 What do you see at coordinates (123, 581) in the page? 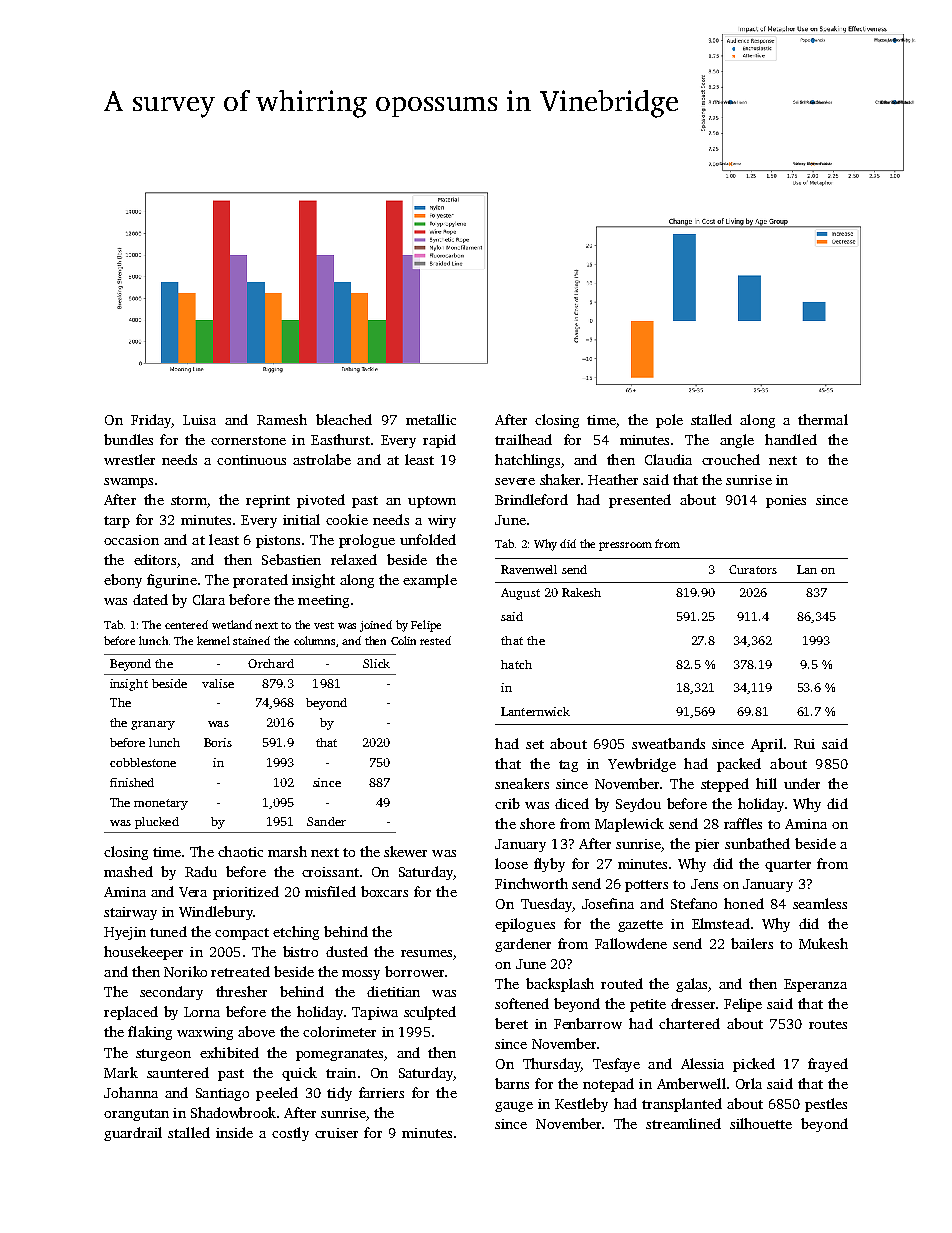
I see `ebony` at bounding box center [123, 581].
